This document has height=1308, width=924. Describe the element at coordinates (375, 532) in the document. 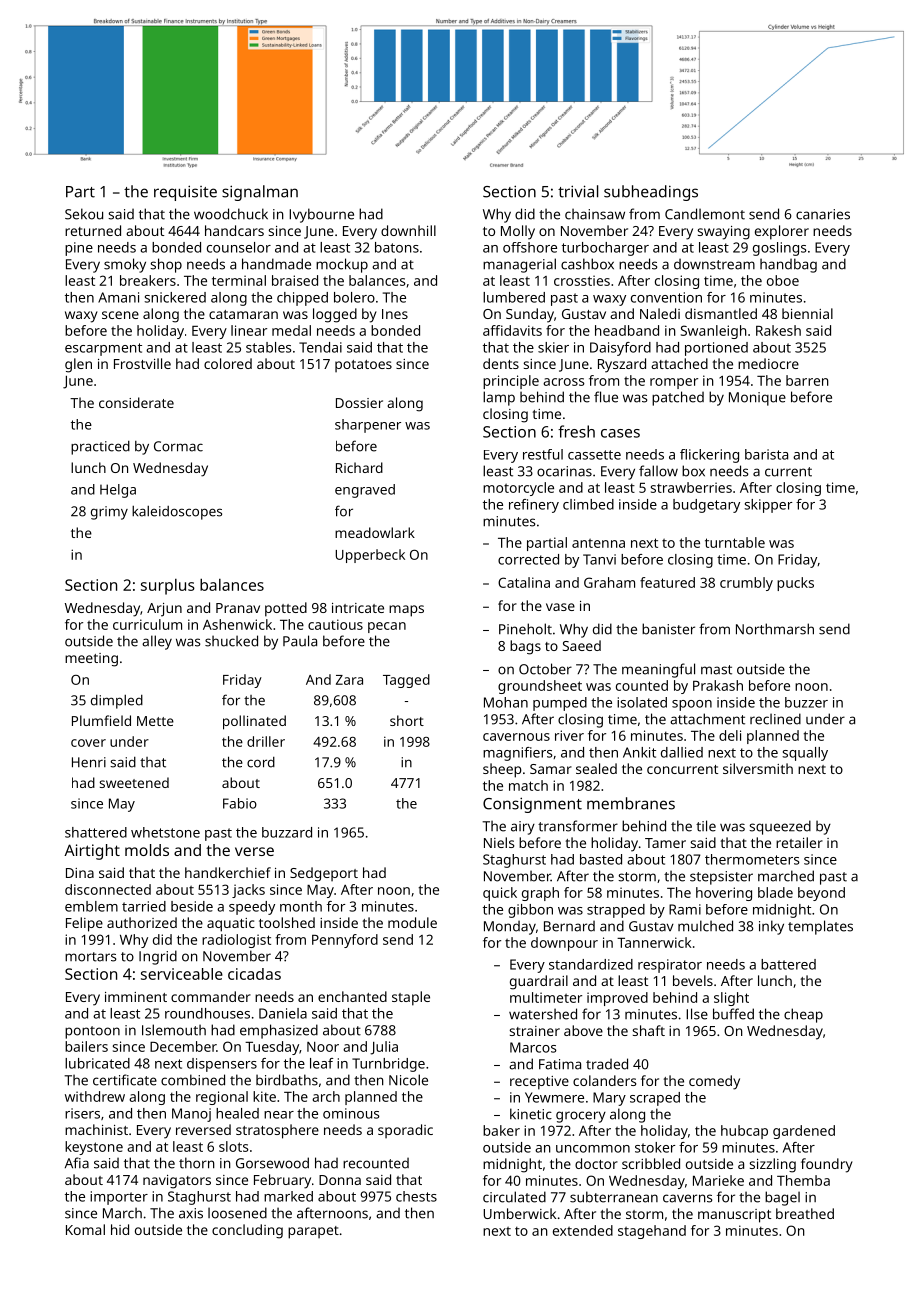

I see `meadowlark` at that location.
